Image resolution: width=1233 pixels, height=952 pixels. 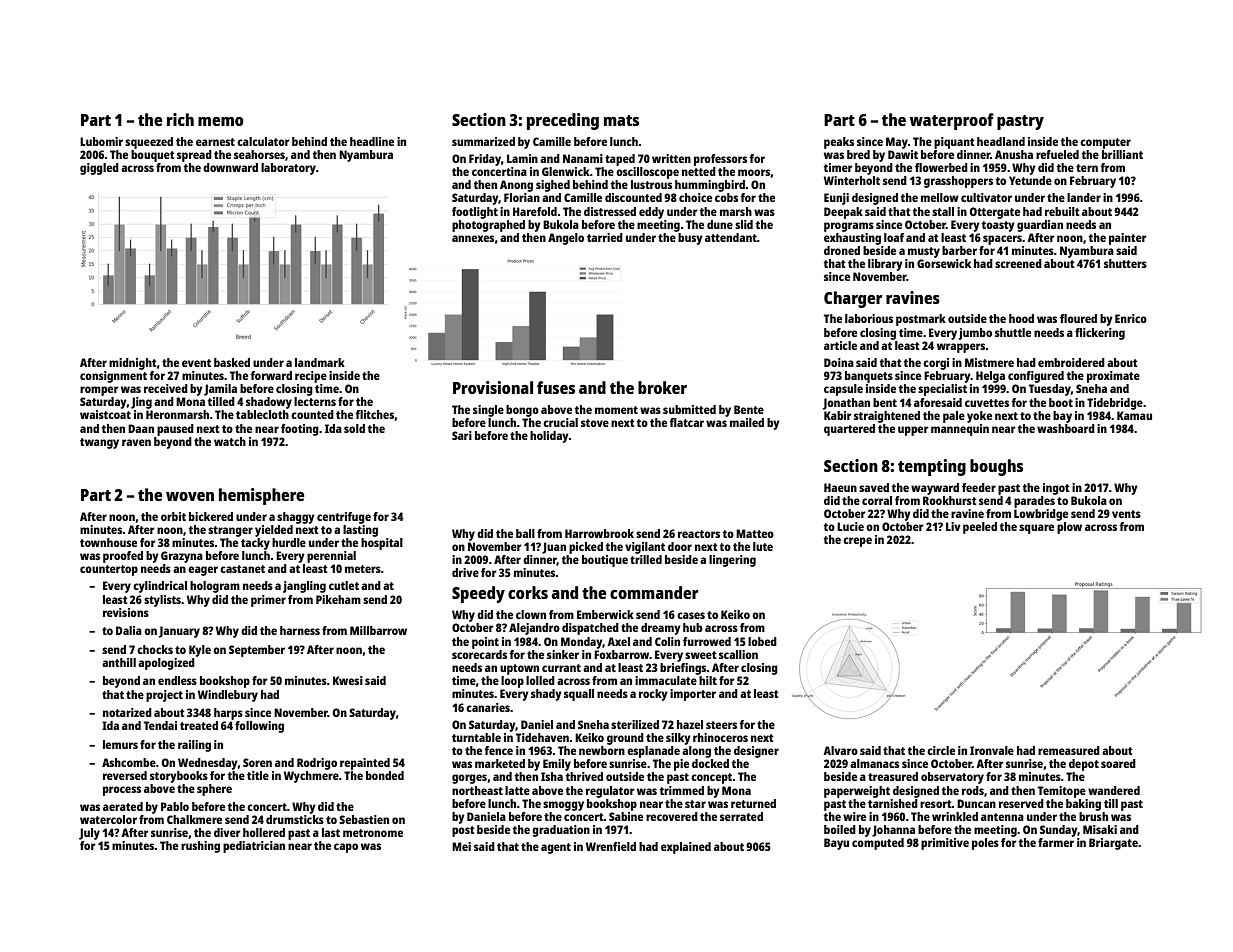 I want to click on serrated, so click(x=741, y=816).
